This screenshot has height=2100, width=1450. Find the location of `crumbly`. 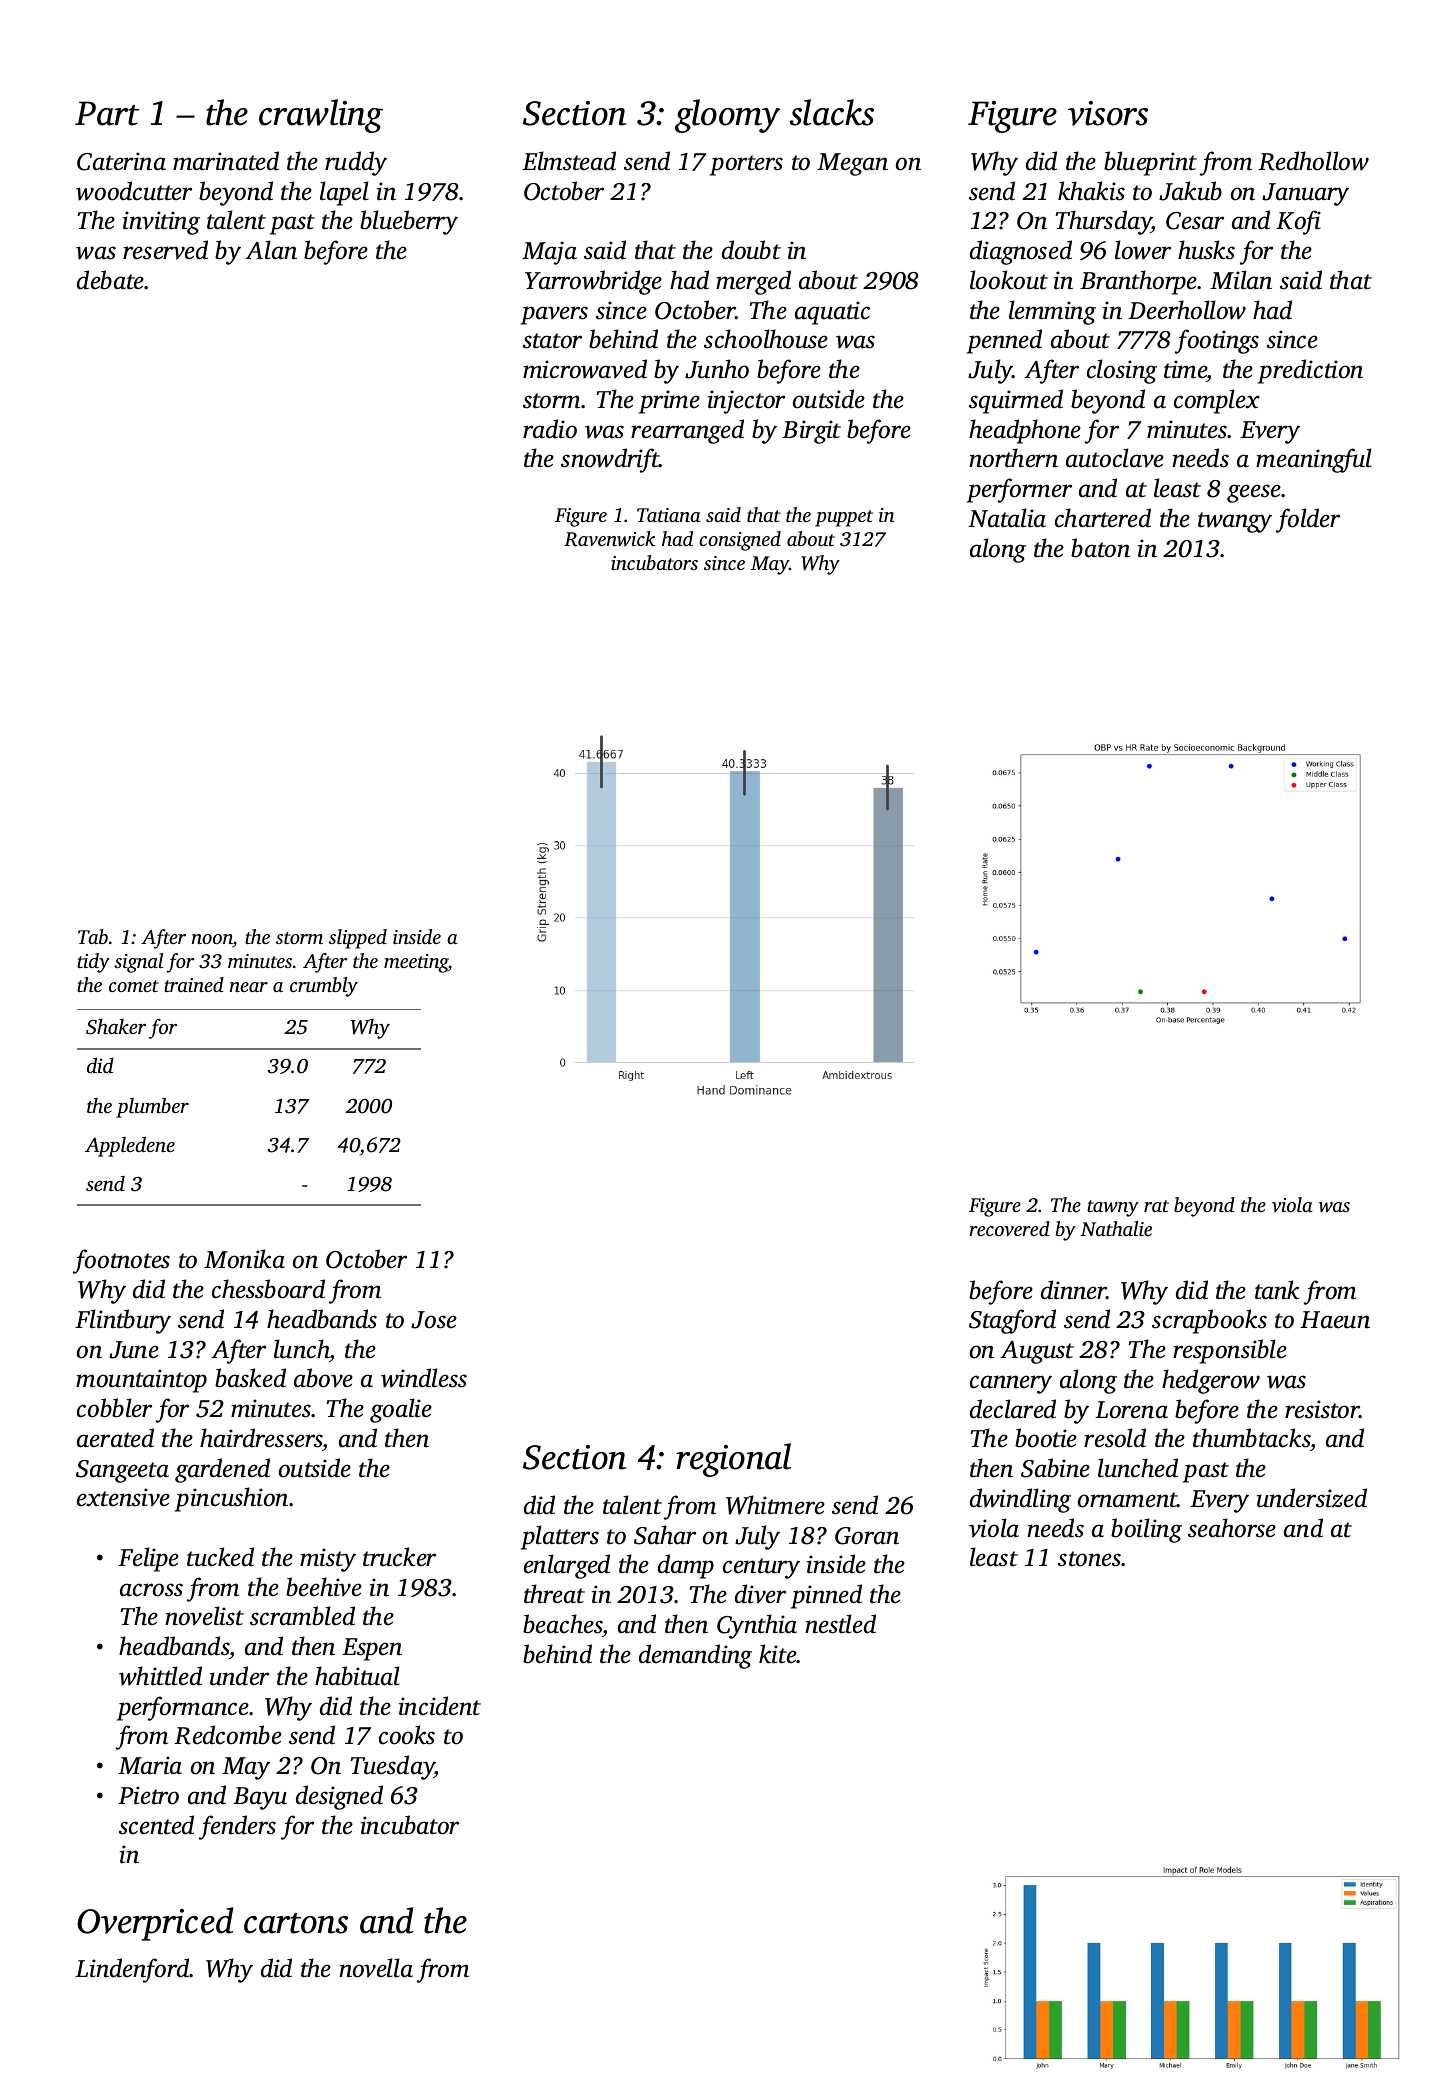

crumbly is located at coordinates (324, 987).
